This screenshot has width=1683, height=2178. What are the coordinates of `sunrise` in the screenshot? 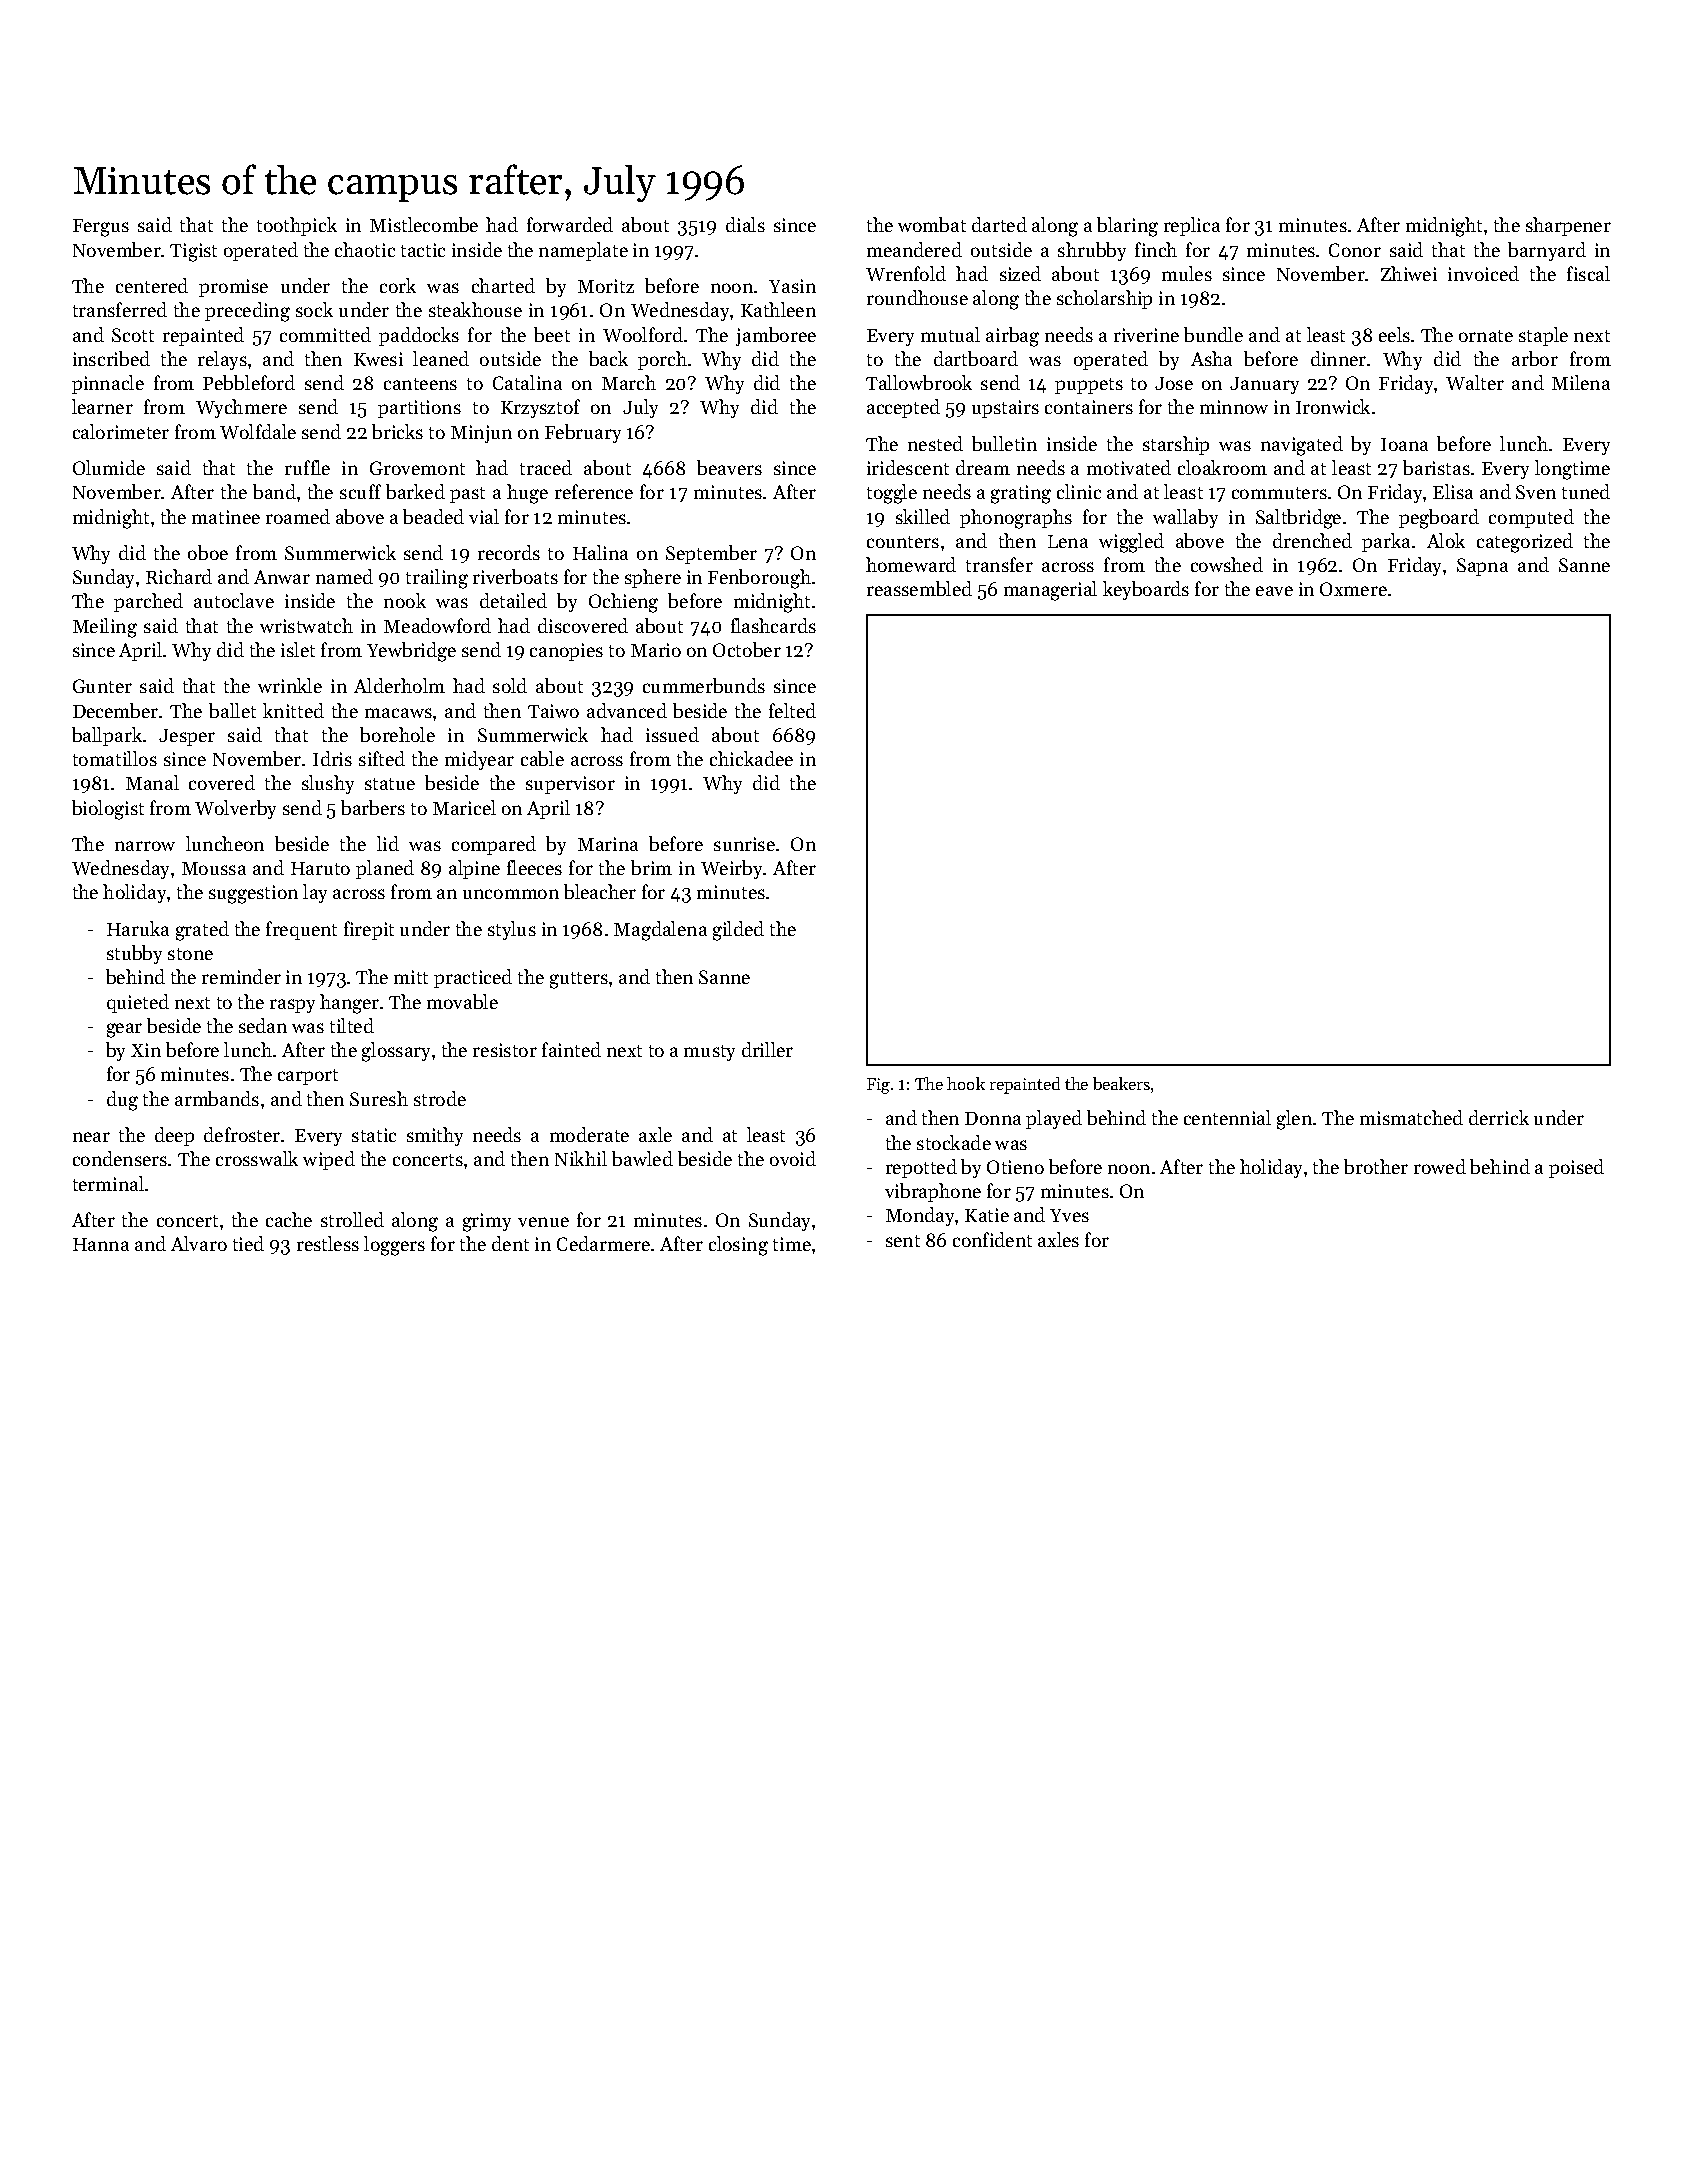 It's located at (744, 844).
